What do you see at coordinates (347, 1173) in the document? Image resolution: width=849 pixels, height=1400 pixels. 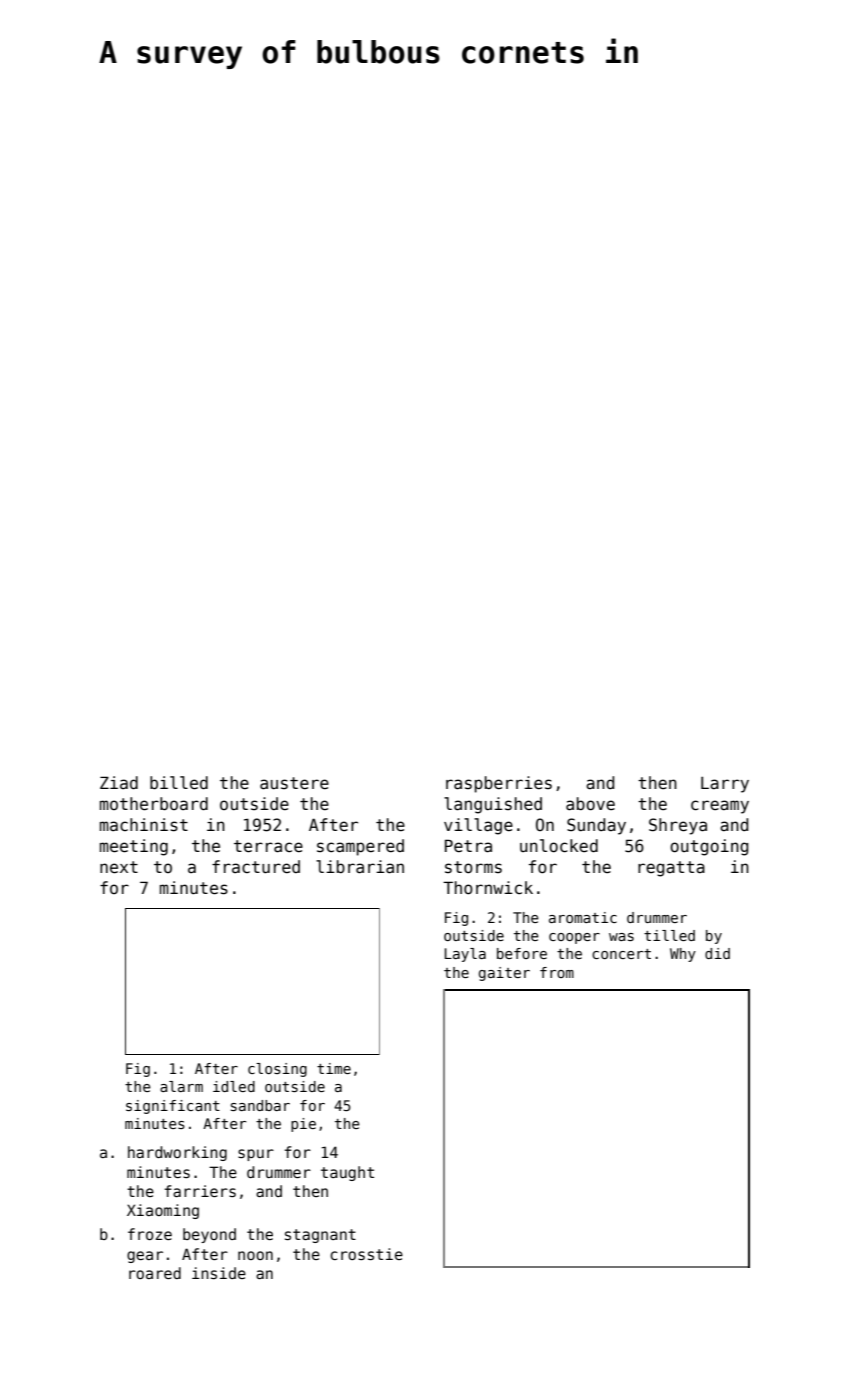 I see `taught` at bounding box center [347, 1173].
